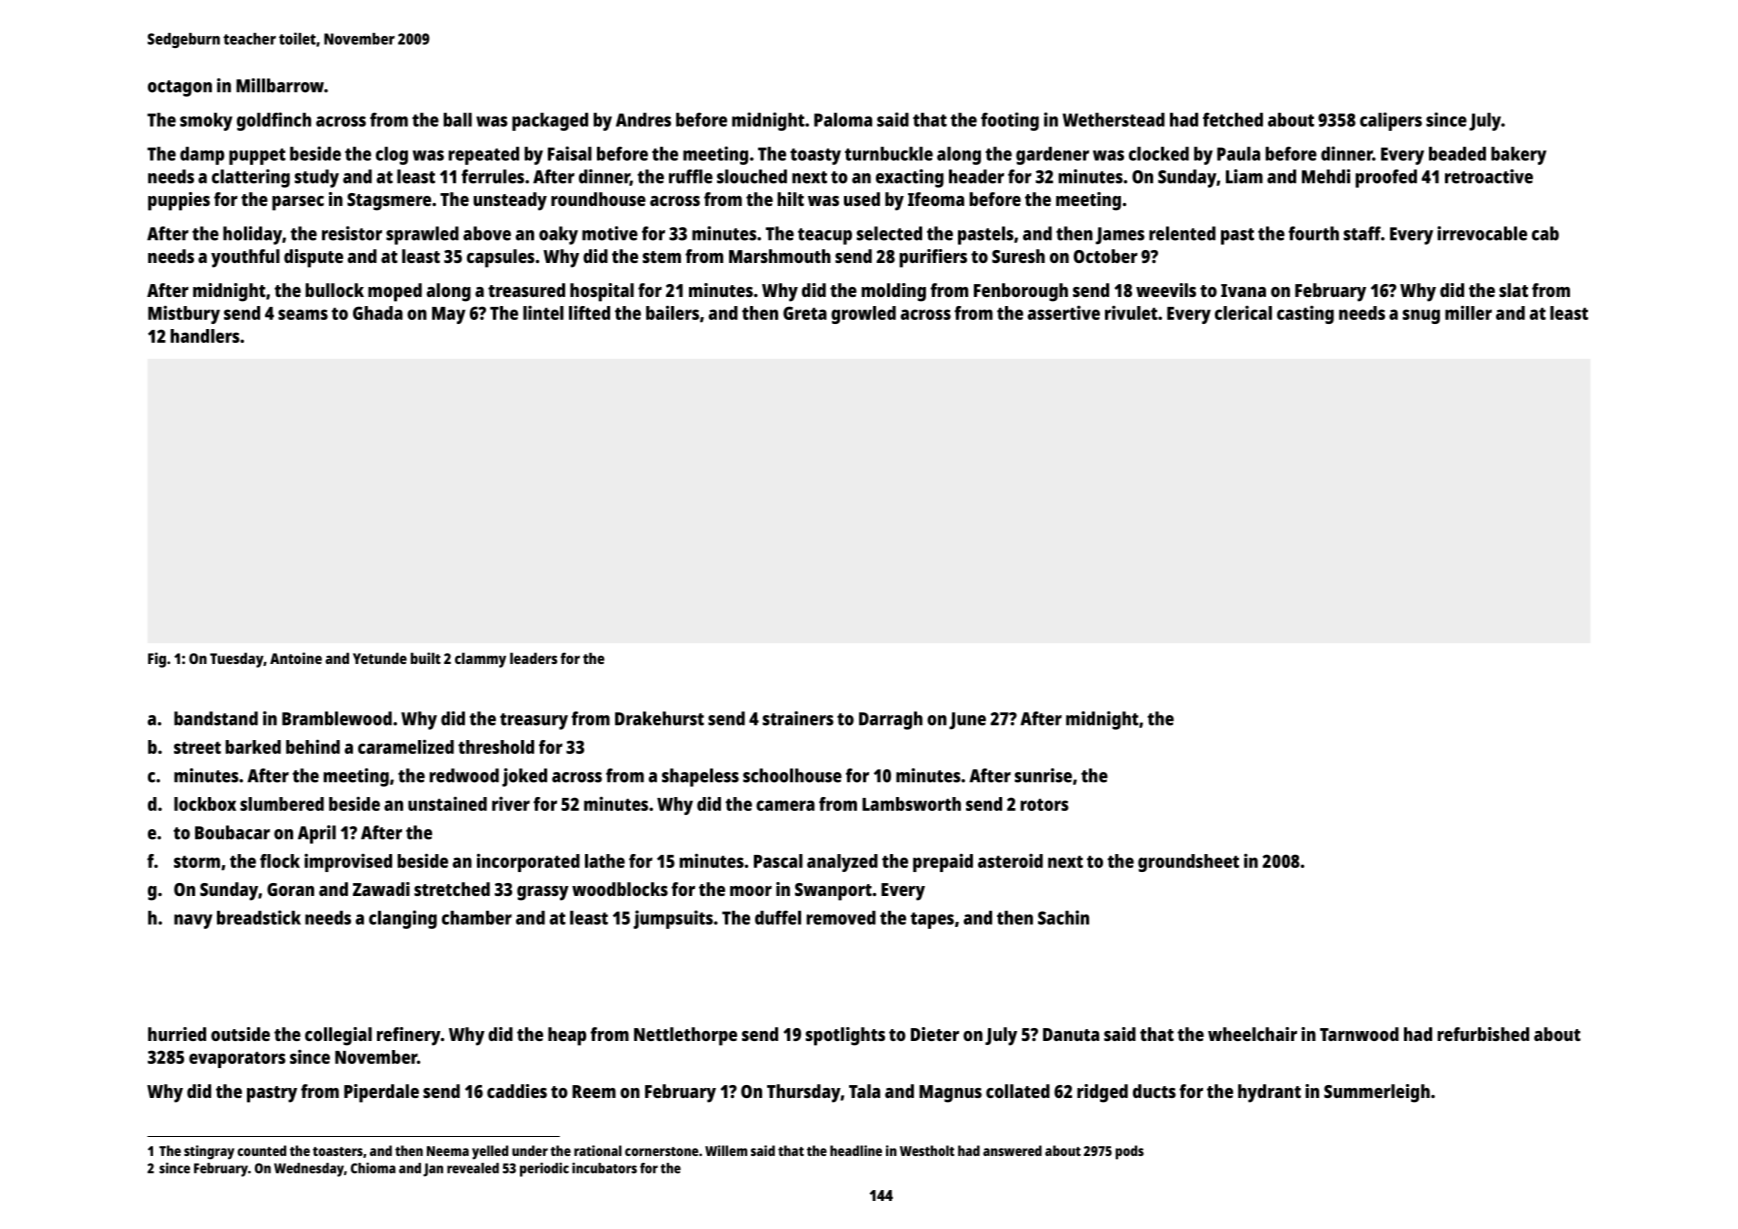  I want to click on Sachin, so click(1063, 917).
